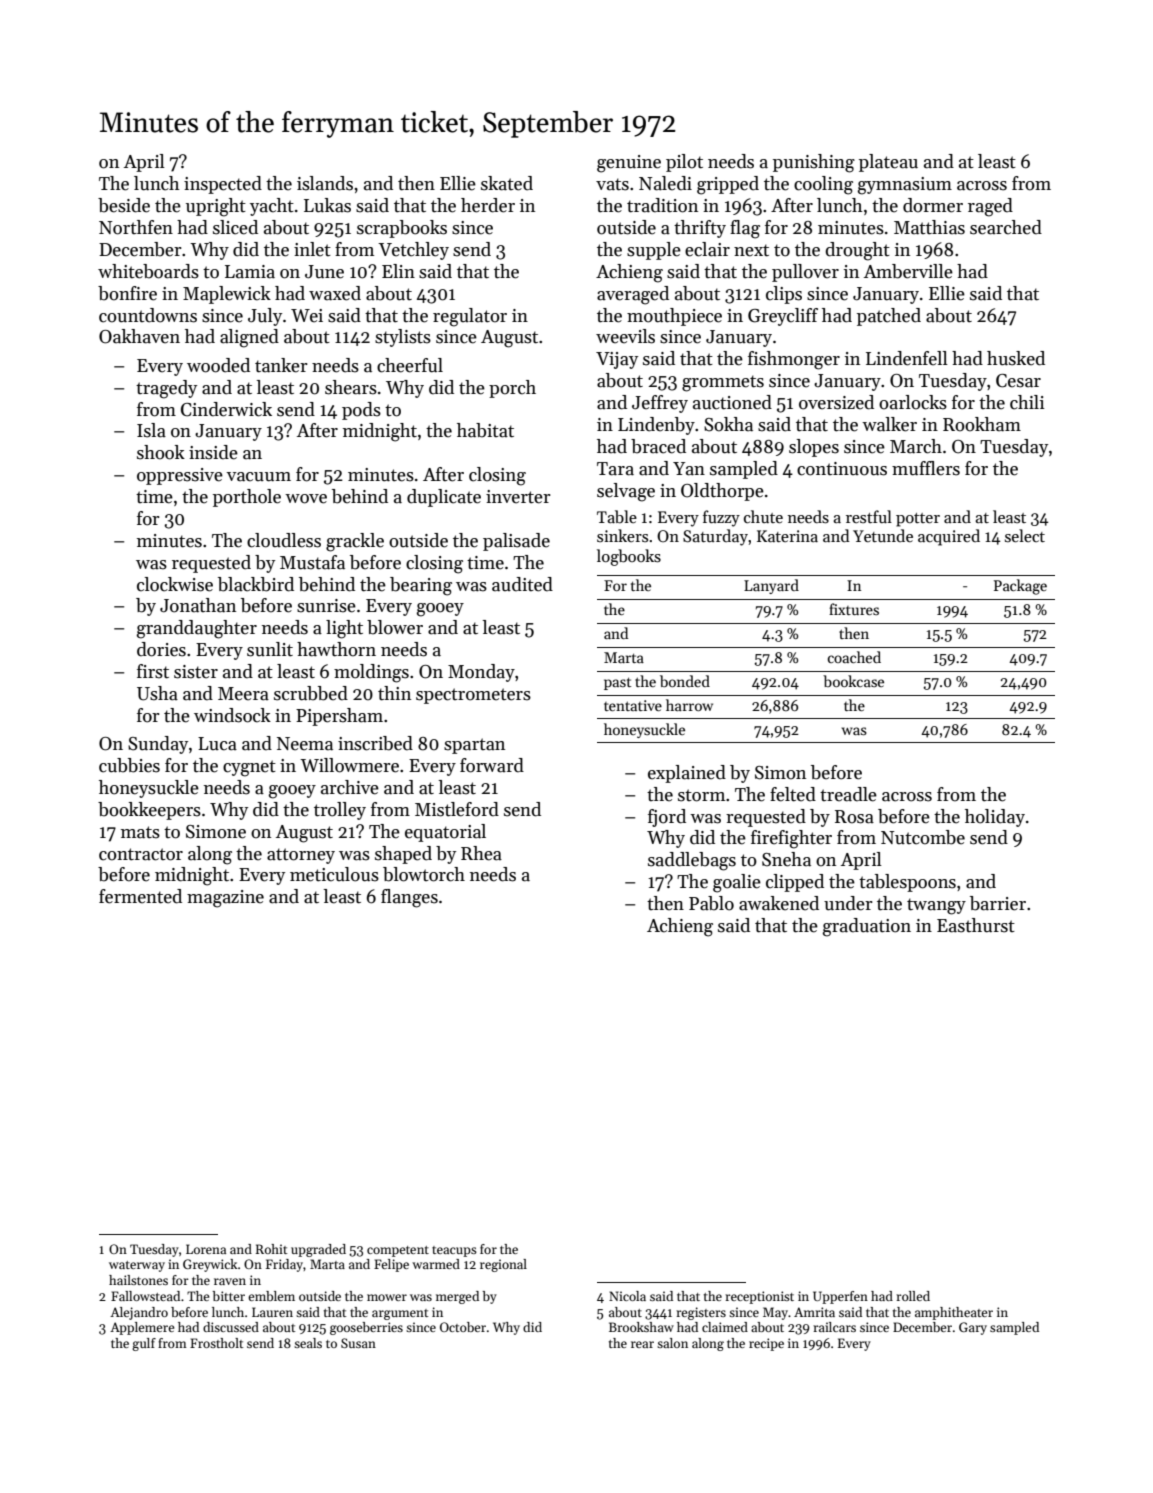  I want to click on Fallowstead, so click(145, 1296).
